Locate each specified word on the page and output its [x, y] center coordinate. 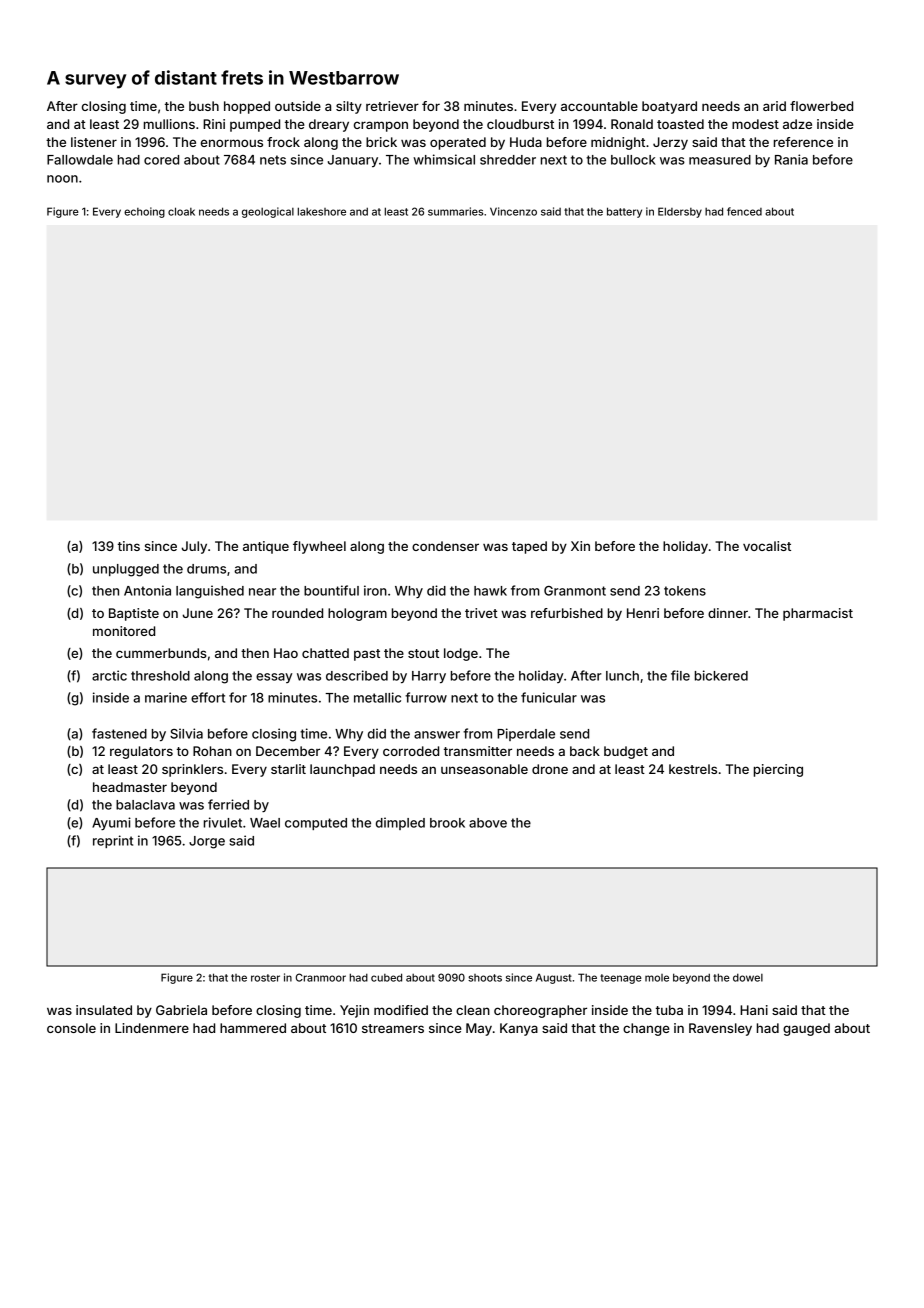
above [488, 823]
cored [161, 160]
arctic [109, 675]
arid [774, 106]
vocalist [767, 546]
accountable [599, 106]
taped [529, 547]
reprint [113, 841]
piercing [778, 770]
